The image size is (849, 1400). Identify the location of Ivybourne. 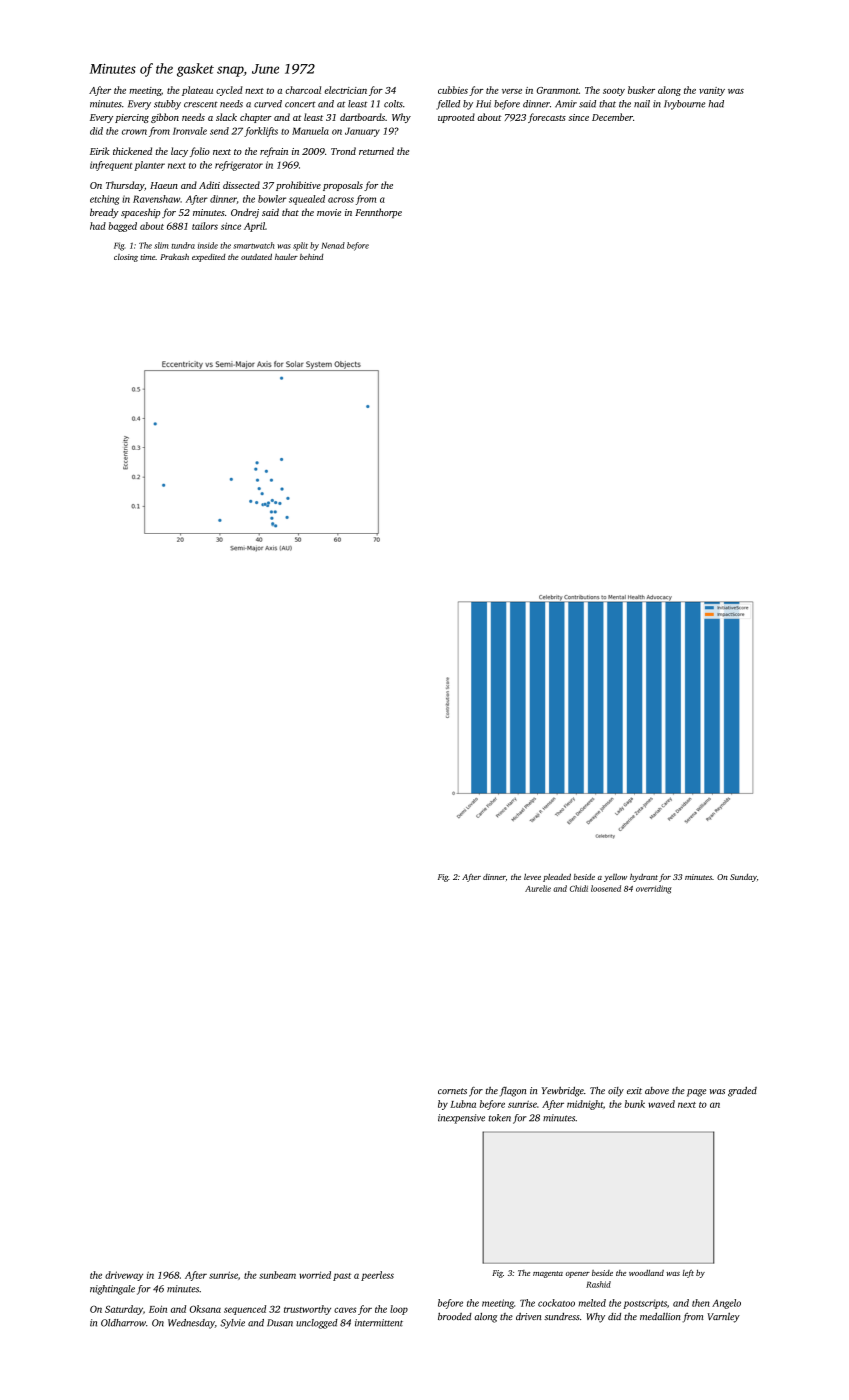
(684, 105).
